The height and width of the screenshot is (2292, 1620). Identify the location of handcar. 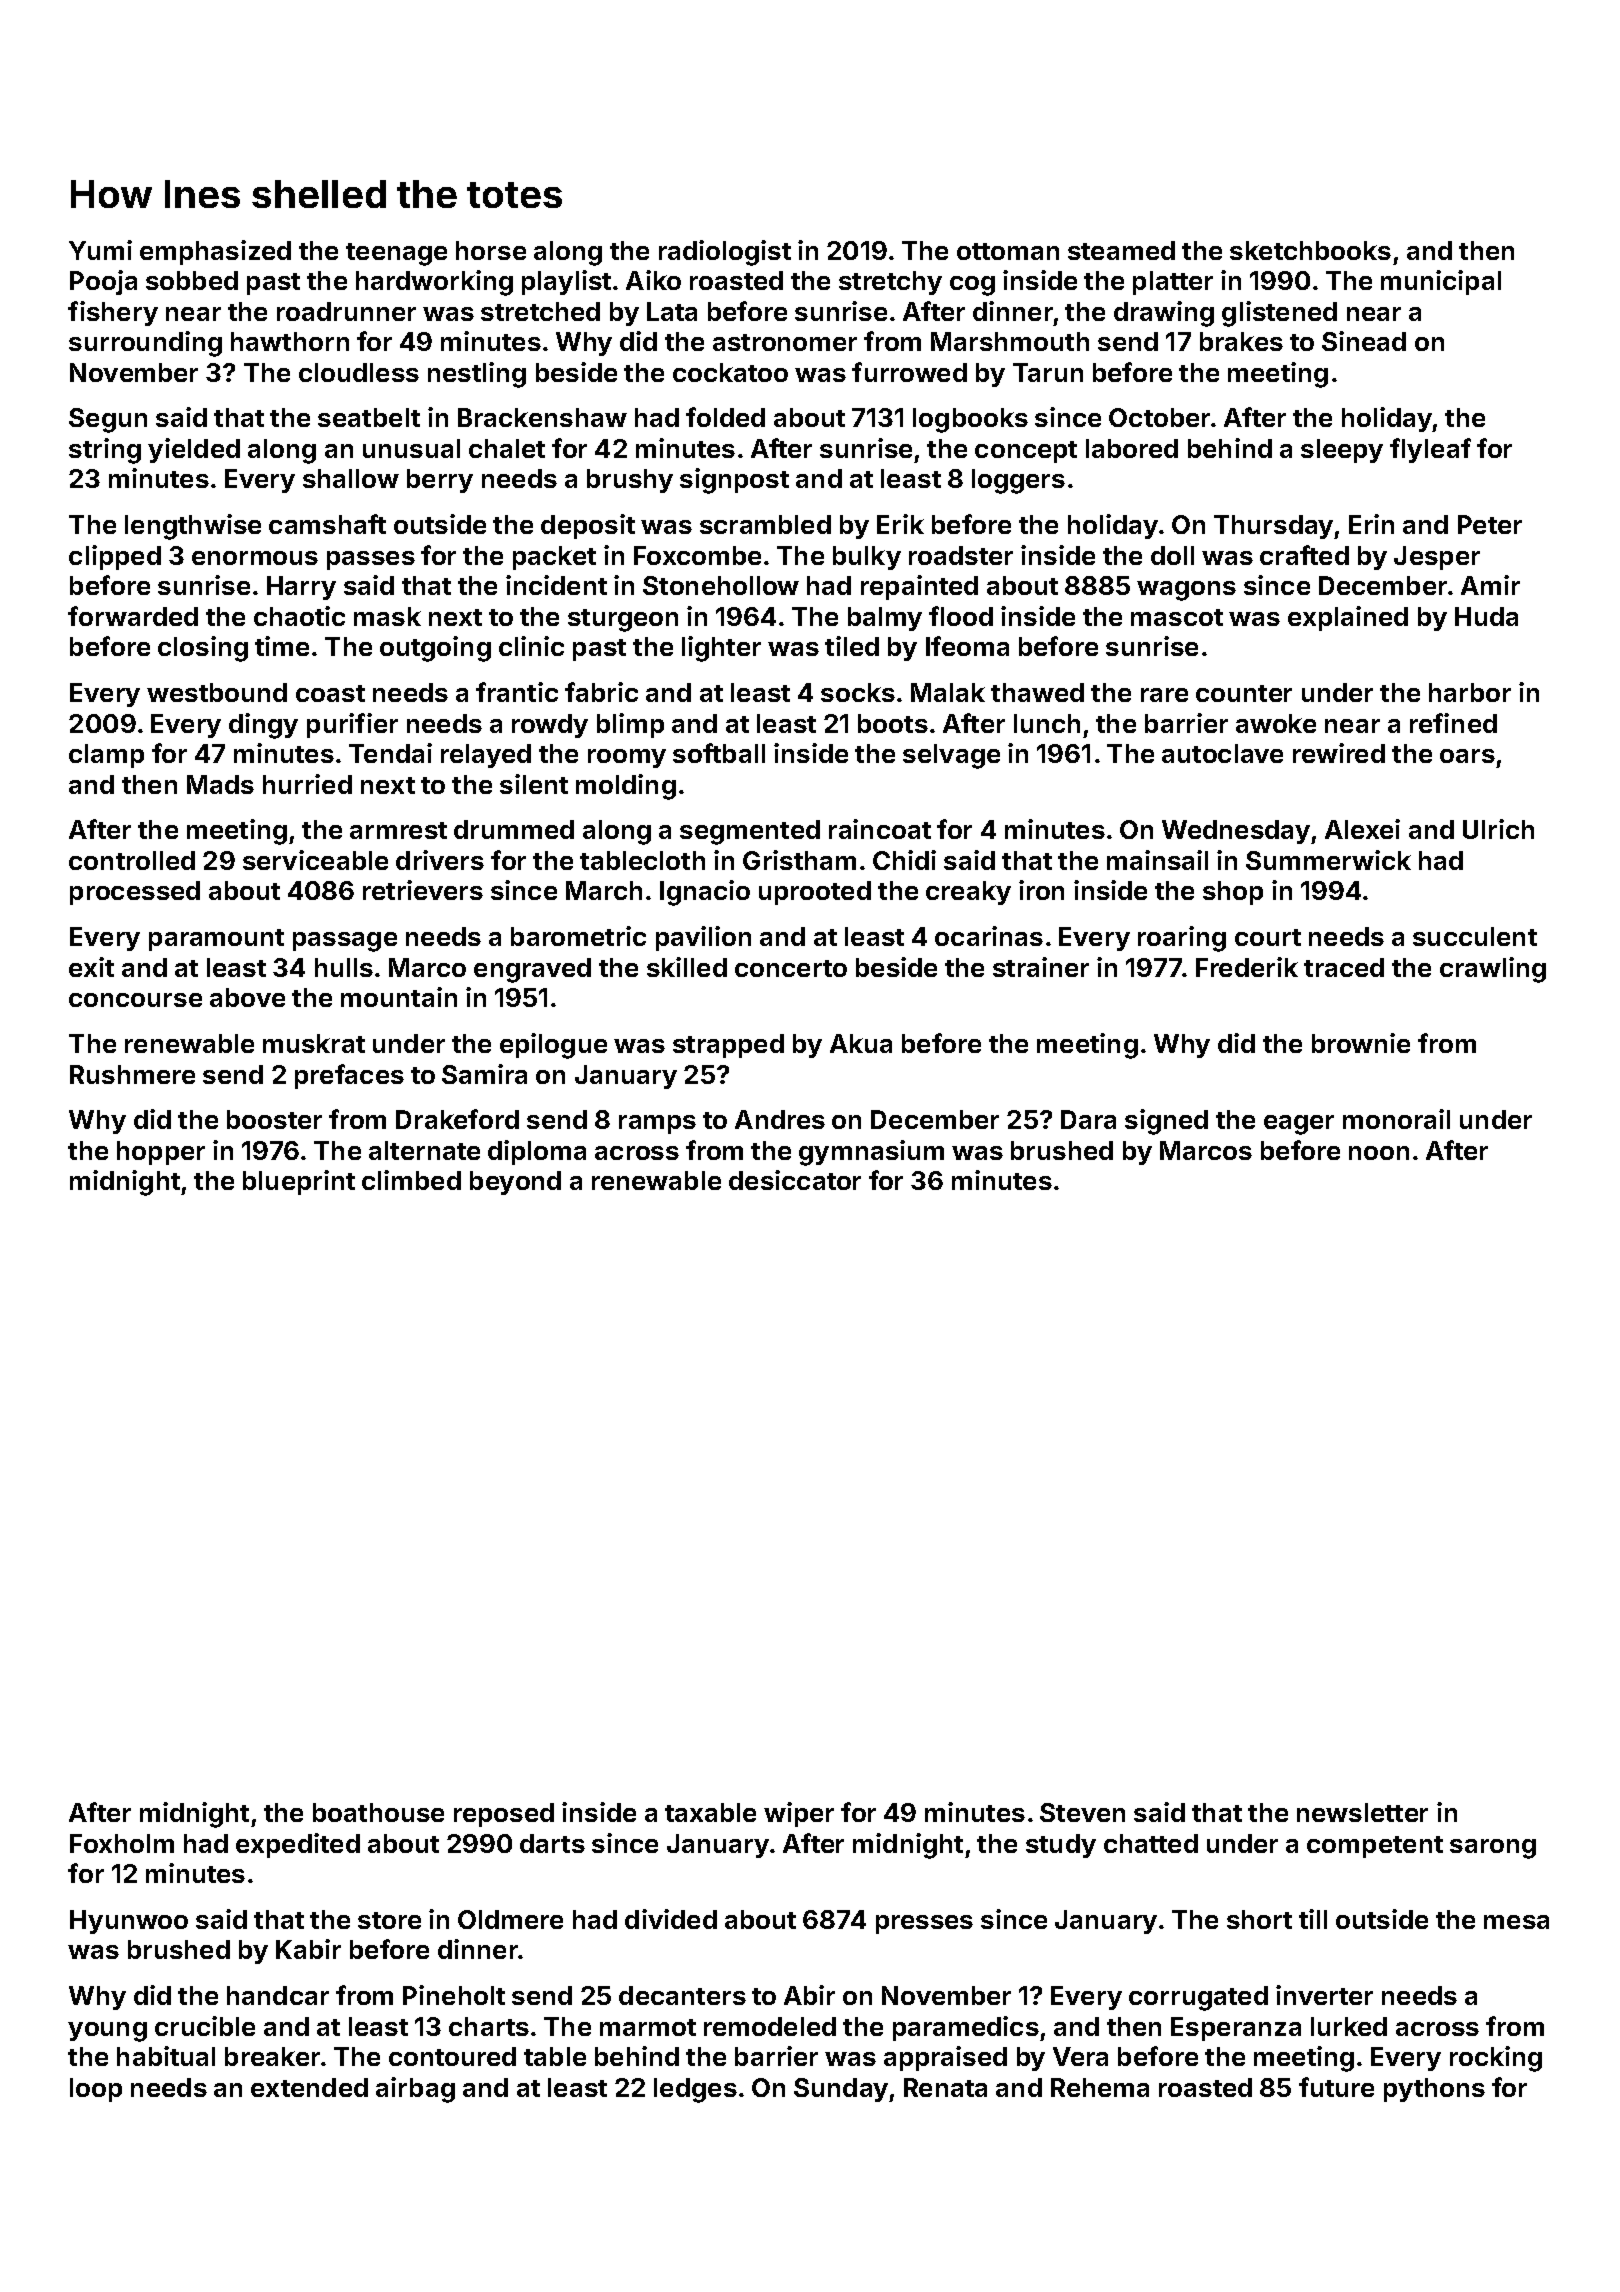
(278, 1995).
